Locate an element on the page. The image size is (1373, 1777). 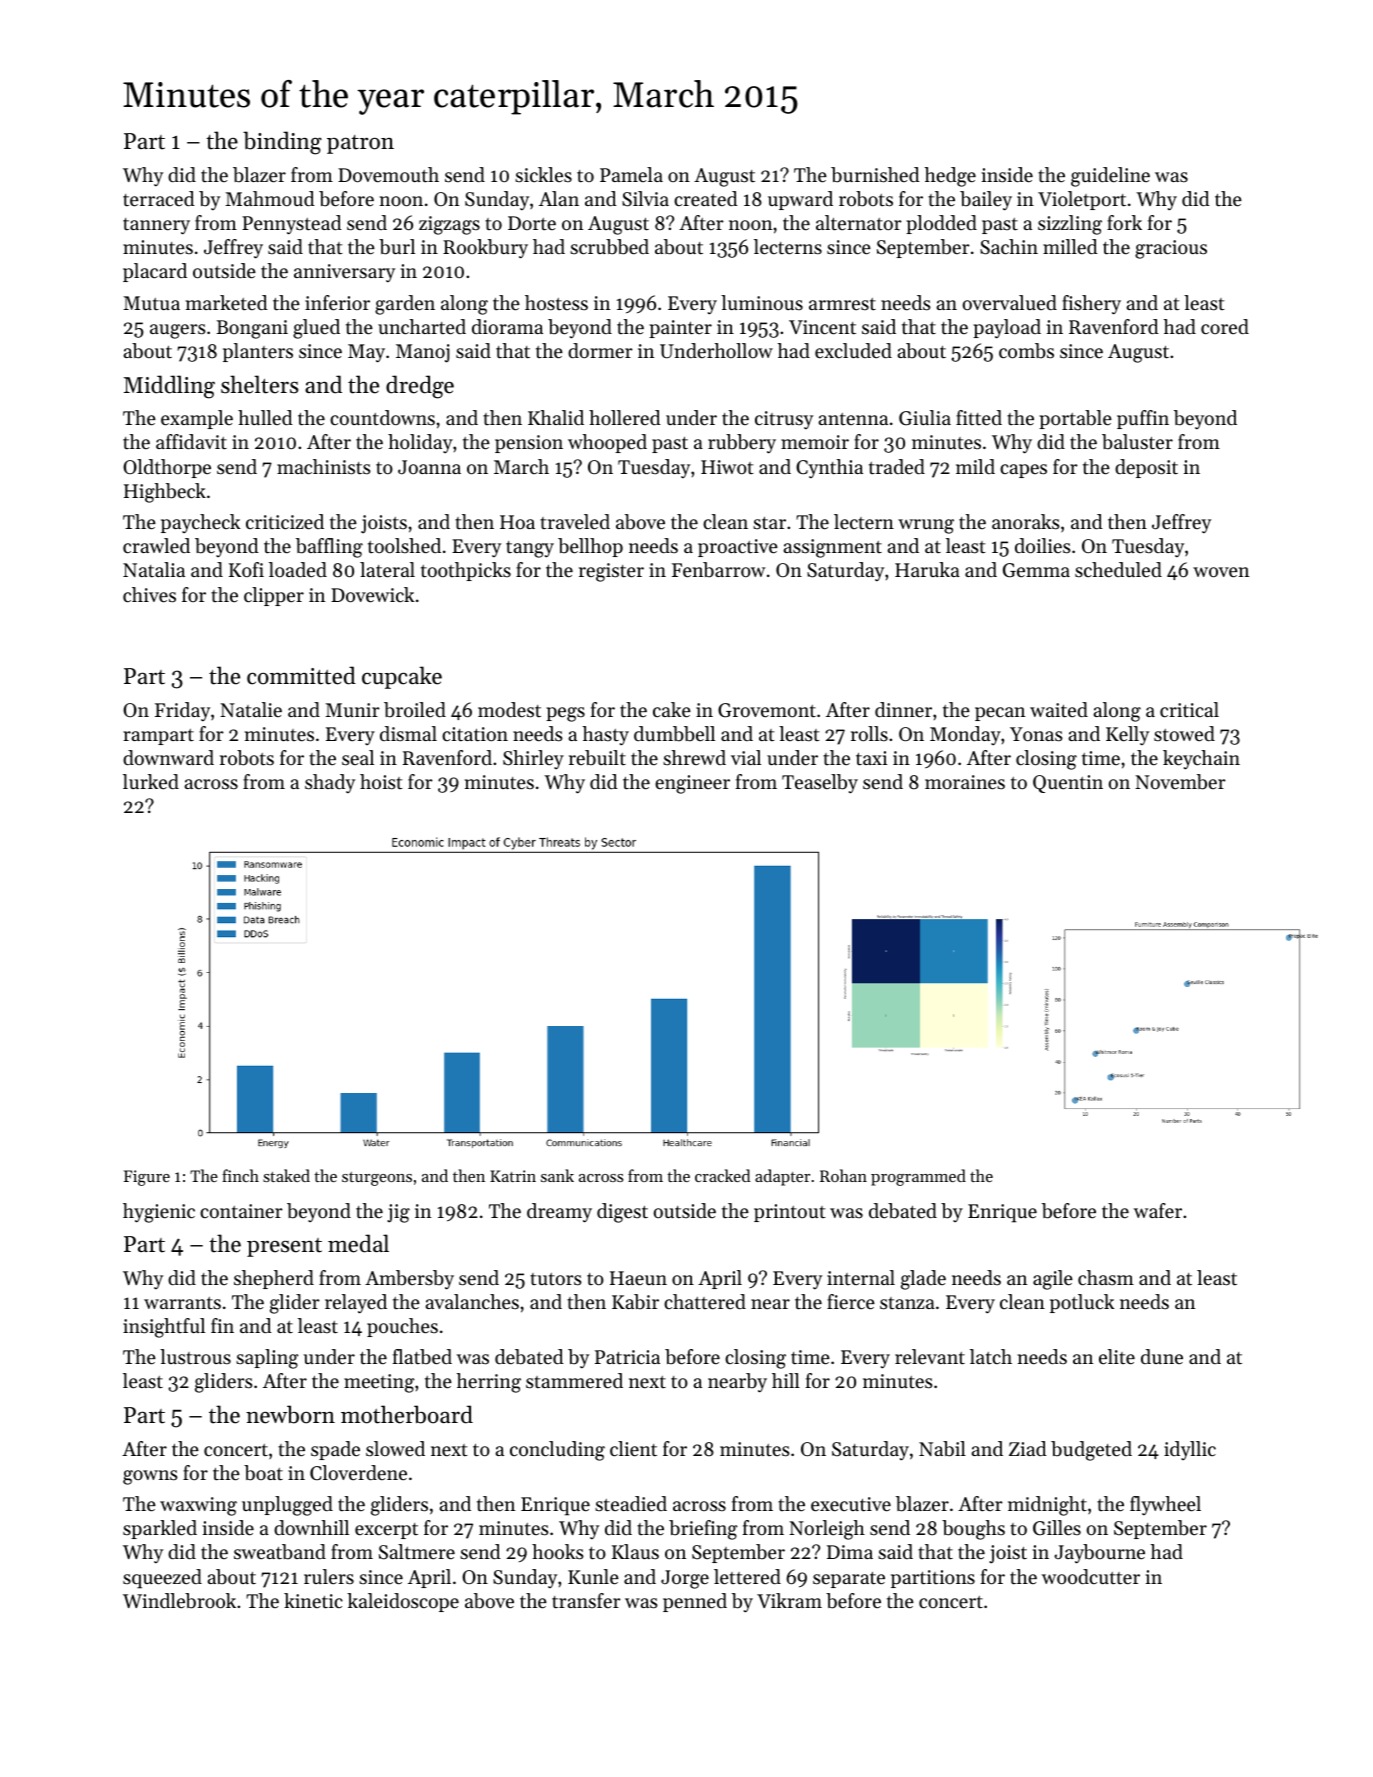
internal is located at coordinates (861, 1277).
